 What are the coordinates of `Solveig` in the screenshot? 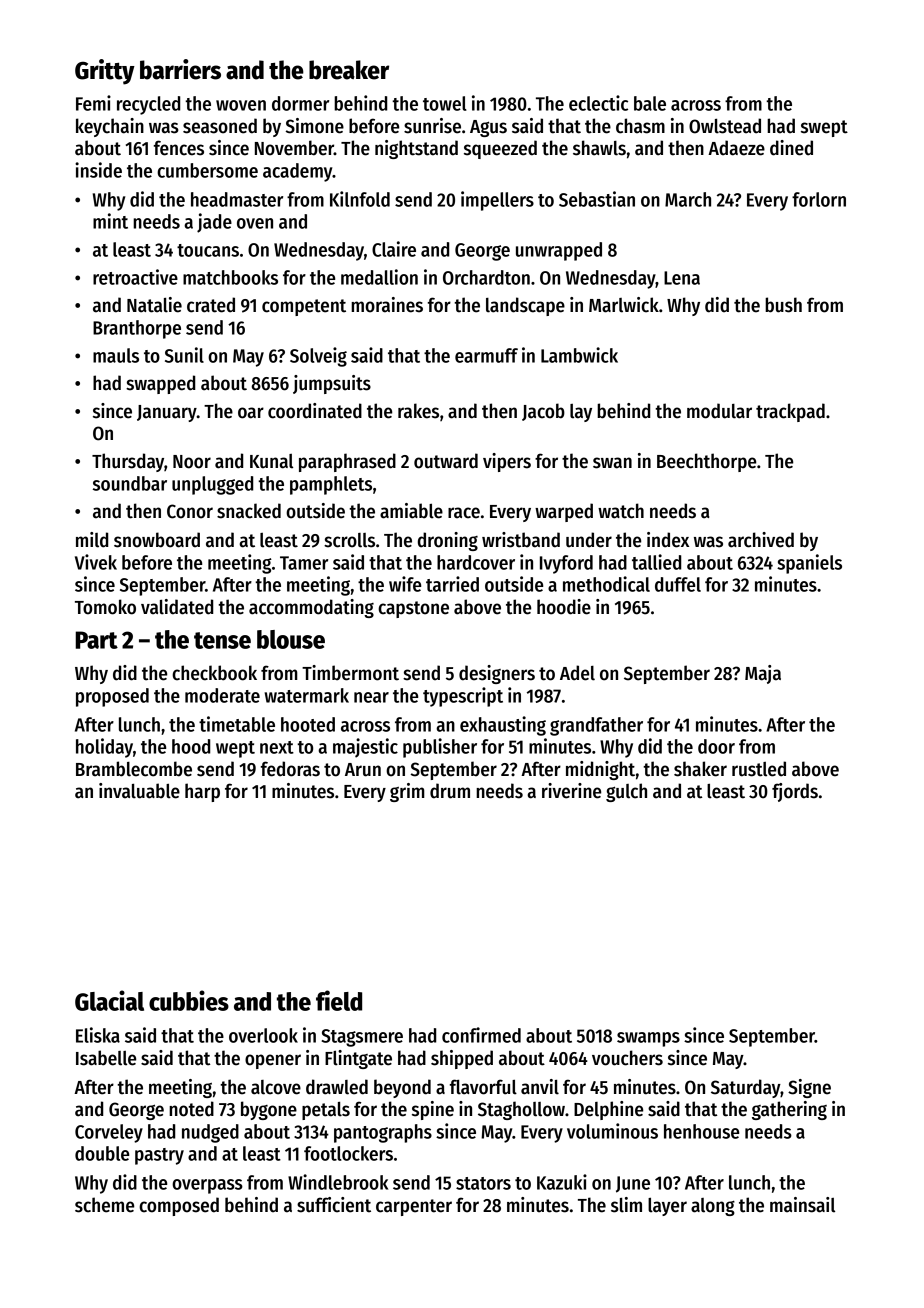 It's located at (318, 357).
